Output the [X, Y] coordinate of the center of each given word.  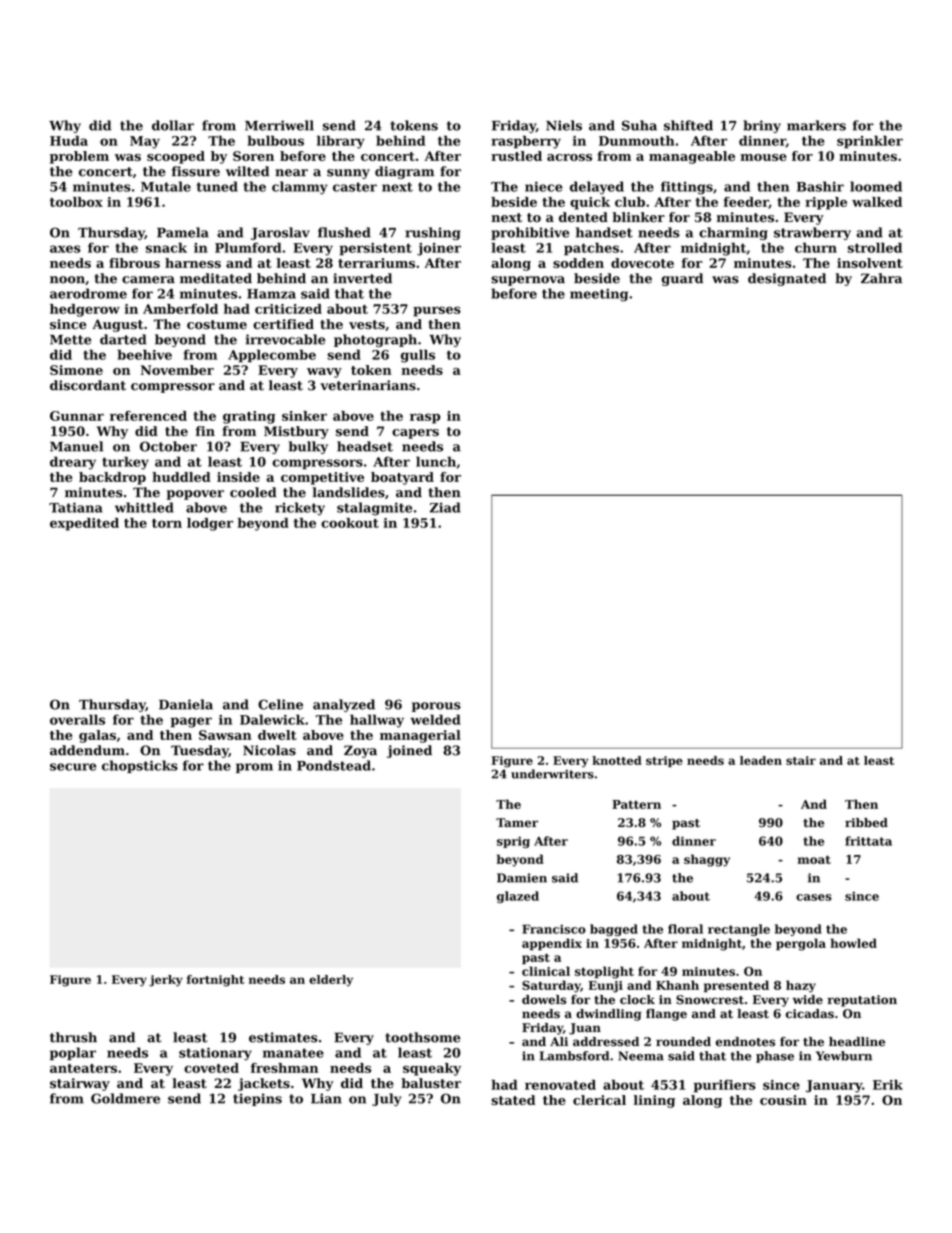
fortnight [216, 981]
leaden [761, 760]
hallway [377, 721]
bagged [614, 930]
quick [590, 203]
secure [73, 767]
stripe [664, 761]
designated [787, 279]
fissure [196, 171]
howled [853, 943]
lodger [210, 524]
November [177, 370]
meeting [599, 295]
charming [733, 233]
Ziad [445, 507]
